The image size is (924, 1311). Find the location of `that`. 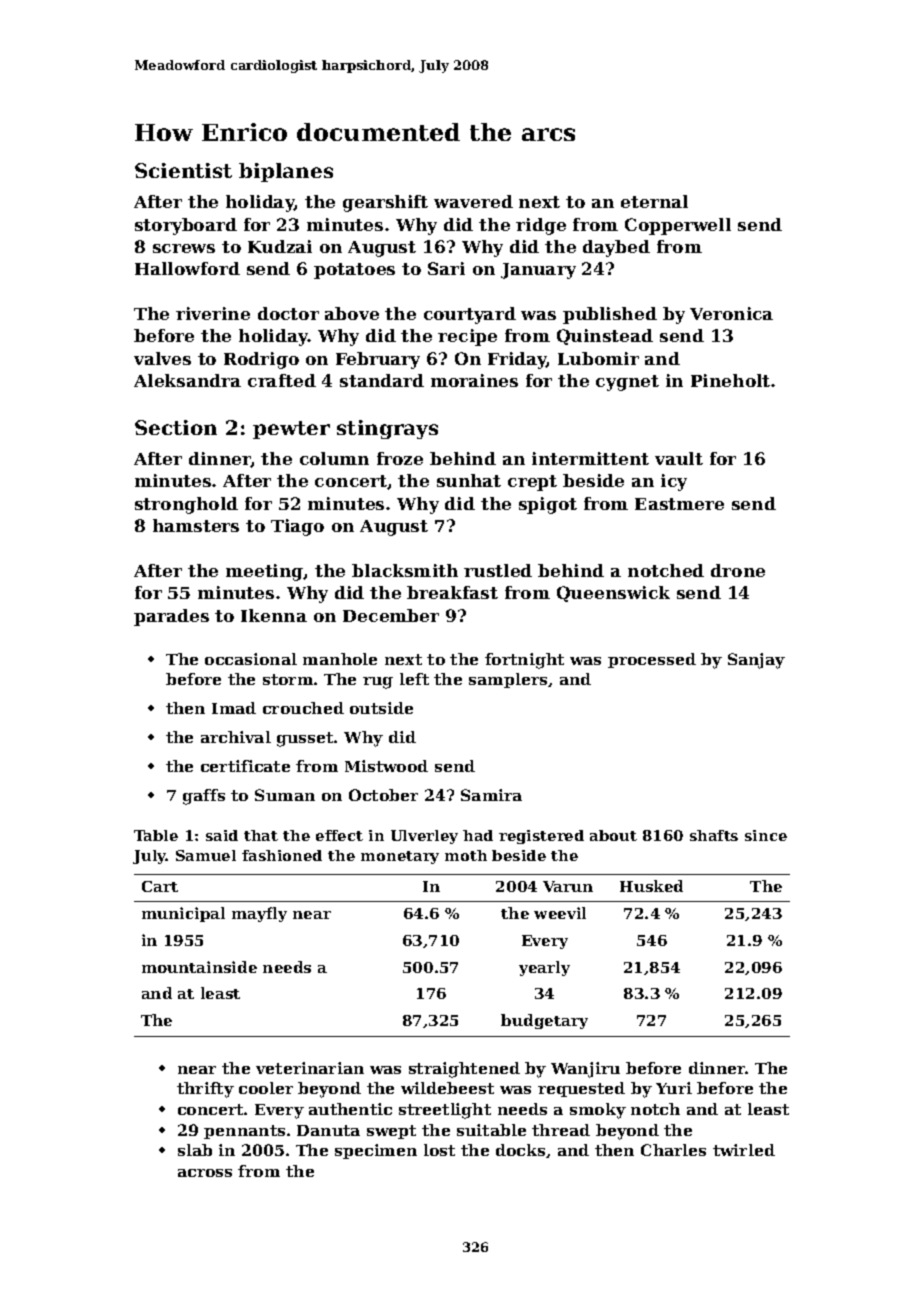

that is located at coordinates (261, 835).
